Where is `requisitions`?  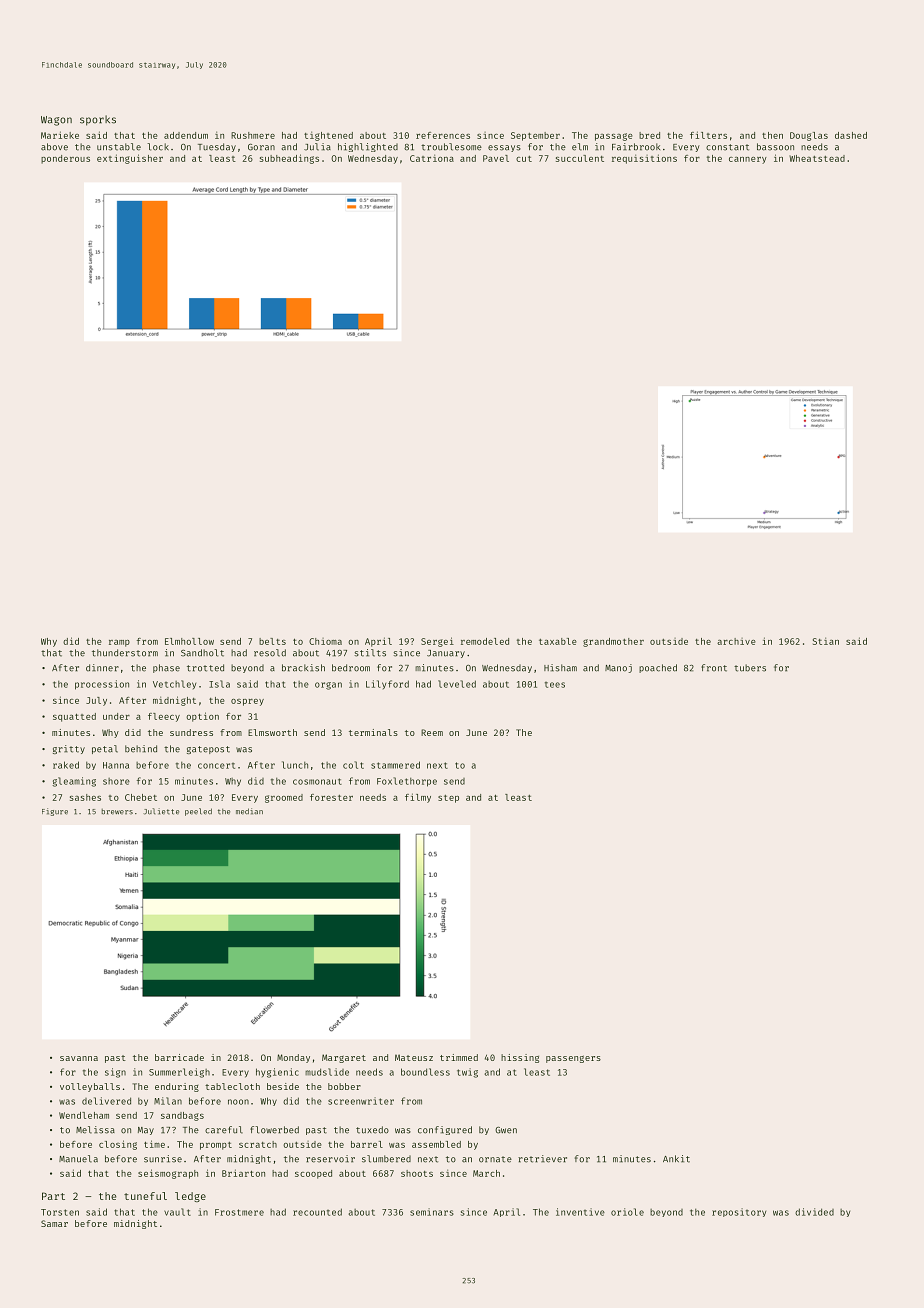 requisitions is located at coordinates (644, 159).
